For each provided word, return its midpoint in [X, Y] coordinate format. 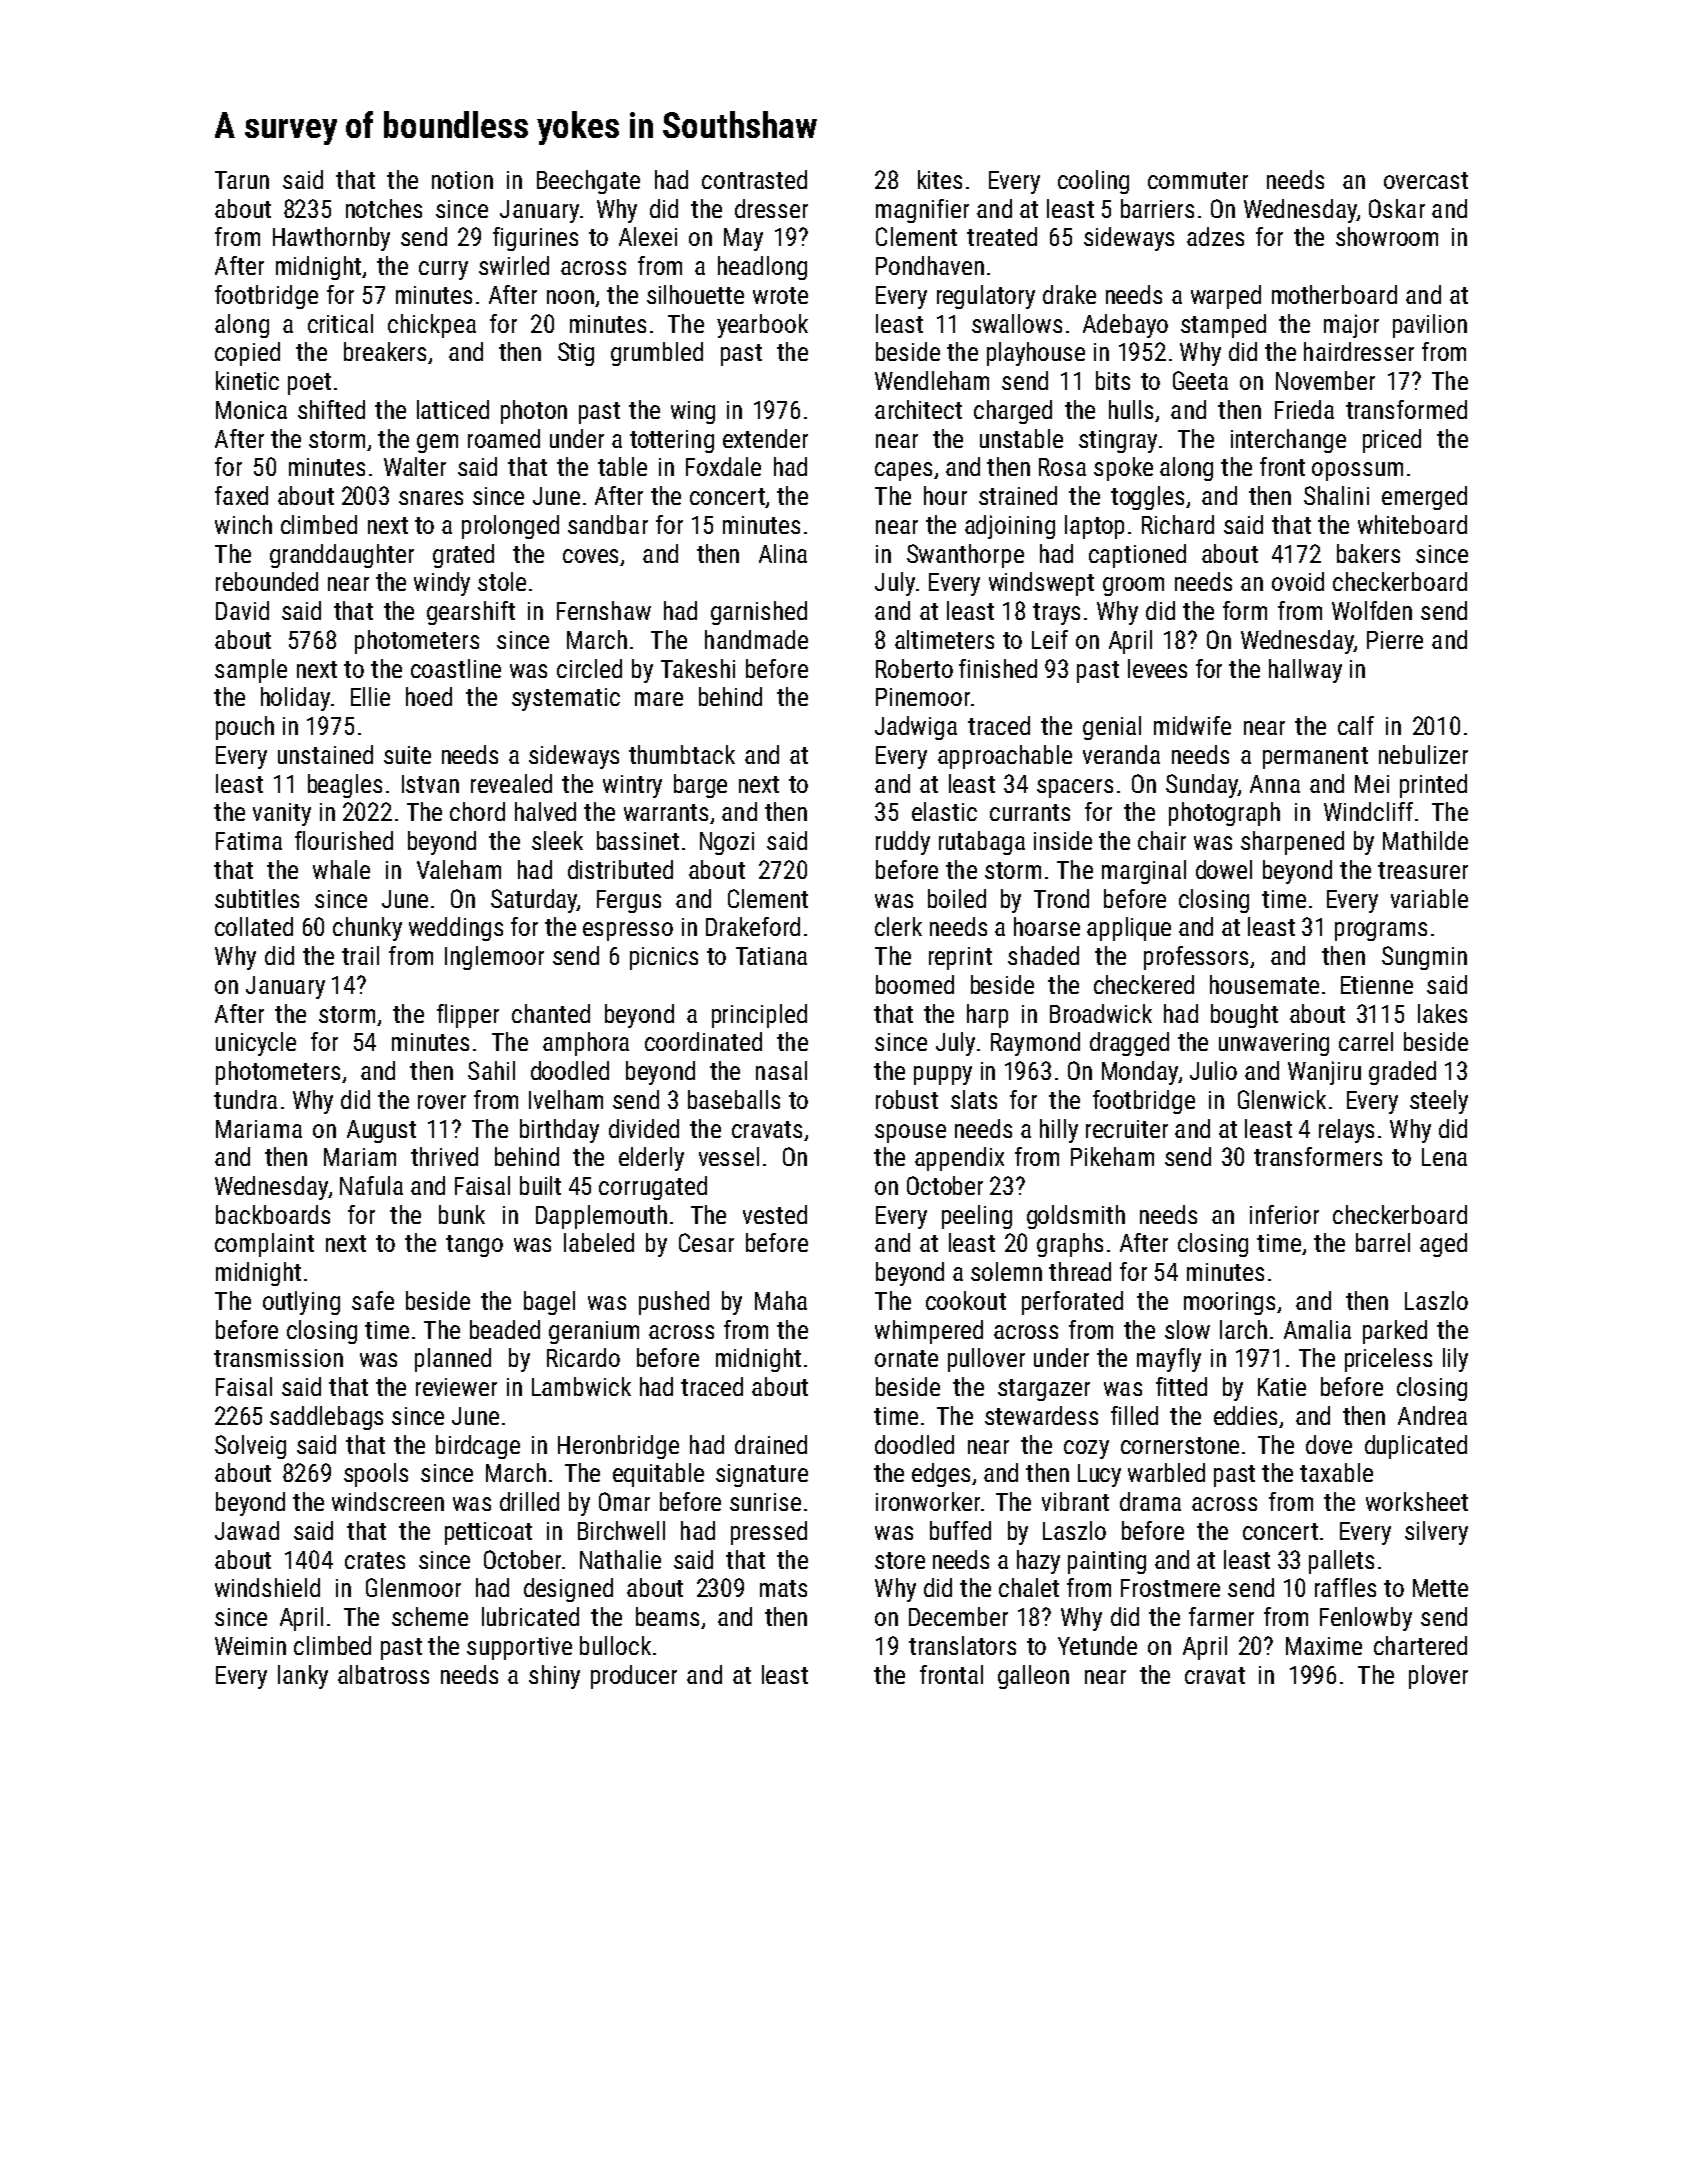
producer [634, 1677]
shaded [1043, 955]
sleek [557, 840]
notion [462, 180]
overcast [1426, 180]
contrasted [754, 179]
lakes [1442, 1013]
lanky [303, 1677]
